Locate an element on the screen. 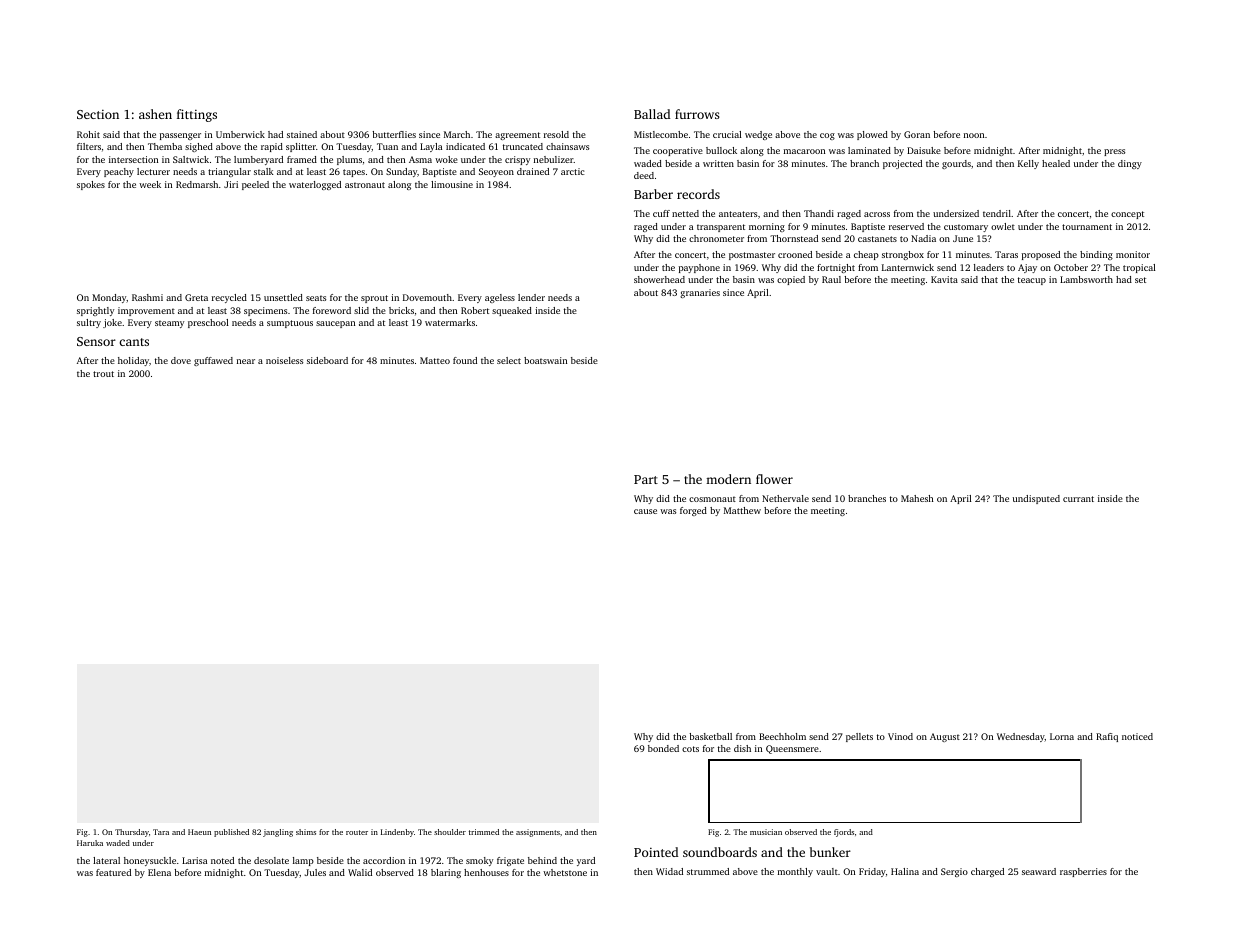 This screenshot has height=952, width=1233. Haeun is located at coordinates (199, 832).
